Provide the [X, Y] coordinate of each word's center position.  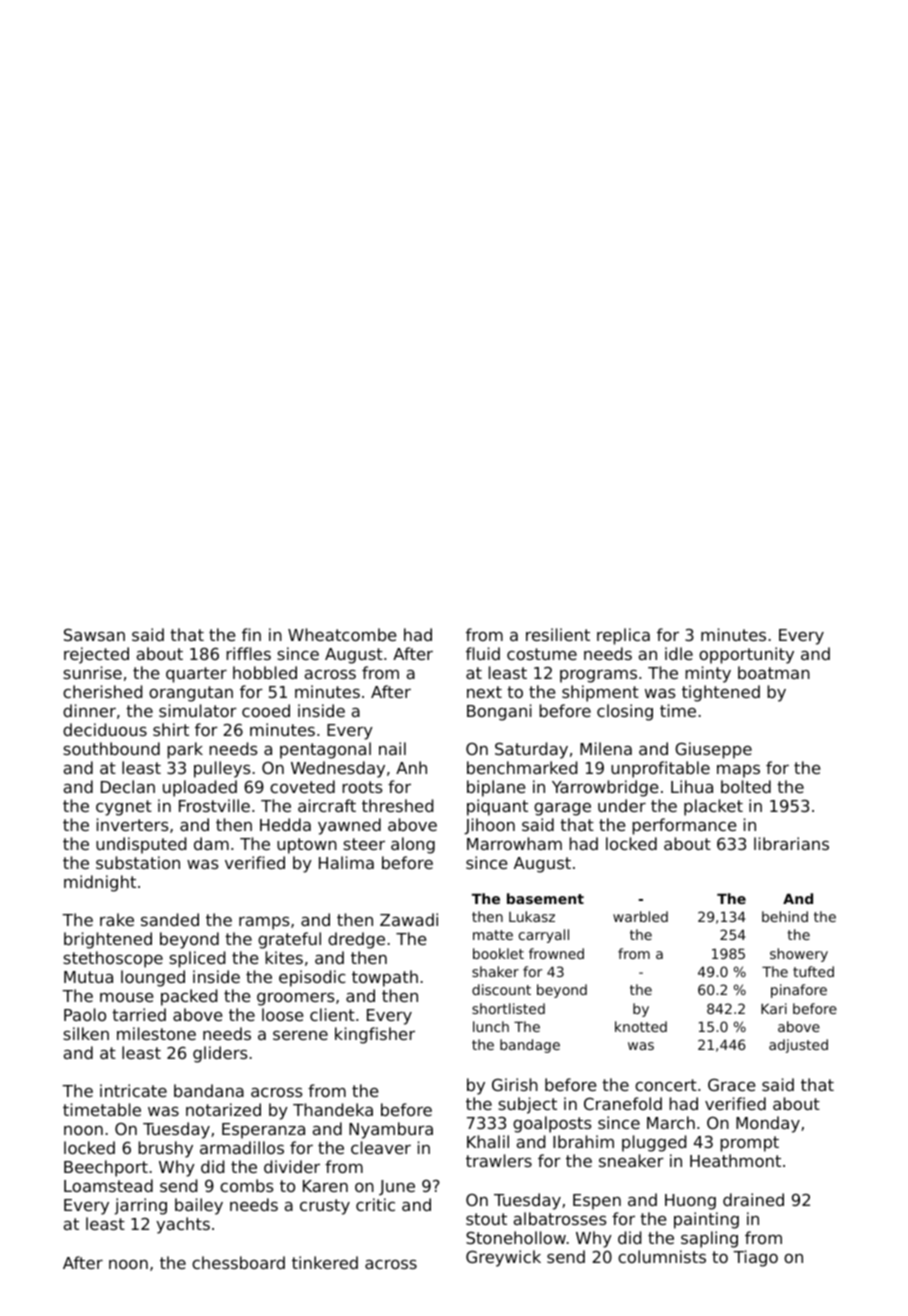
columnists [662, 1256]
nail [392, 748]
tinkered [325, 1262]
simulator [198, 710]
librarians [791, 843]
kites [284, 957]
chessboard [238, 1262]
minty [708, 674]
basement [545, 898]
